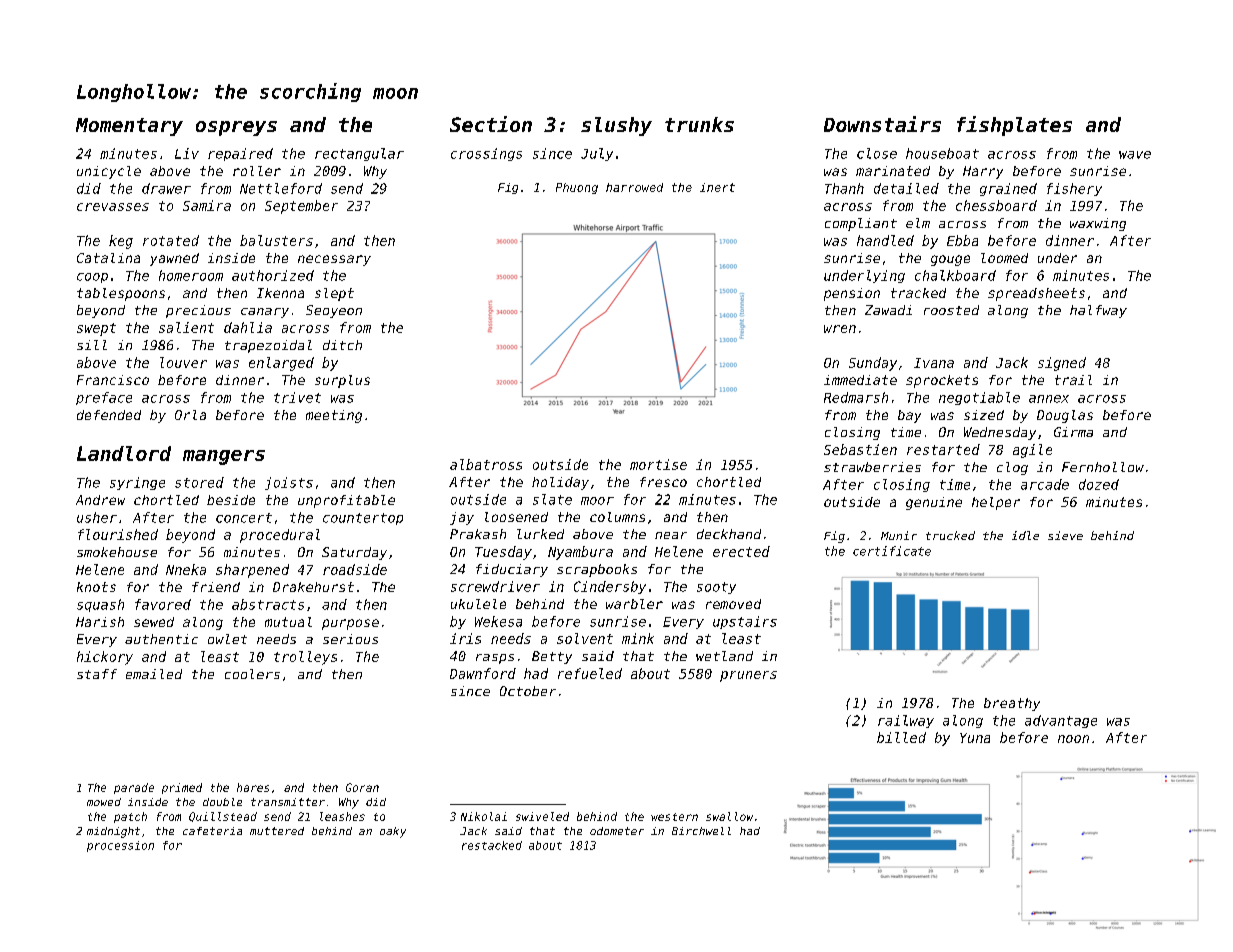 The height and width of the screenshot is (952, 1233). What do you see at coordinates (109, 172) in the screenshot?
I see `unicycle` at bounding box center [109, 172].
